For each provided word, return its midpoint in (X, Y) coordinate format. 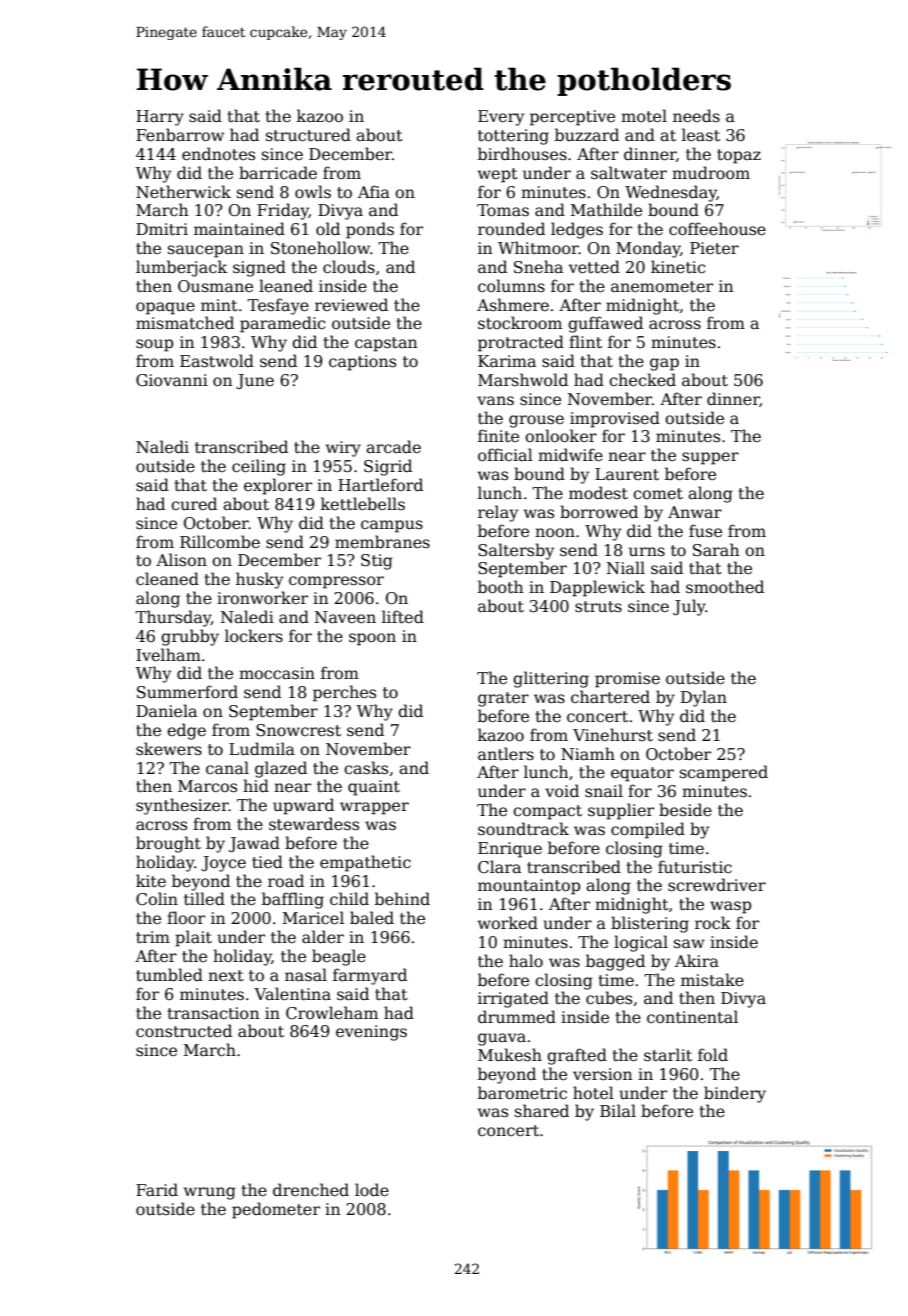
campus (392, 526)
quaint (374, 788)
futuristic (695, 867)
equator (642, 774)
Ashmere (513, 305)
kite (151, 880)
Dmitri (162, 229)
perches (344, 693)
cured (194, 503)
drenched (311, 1190)
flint (585, 341)
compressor (336, 582)
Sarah (716, 550)
